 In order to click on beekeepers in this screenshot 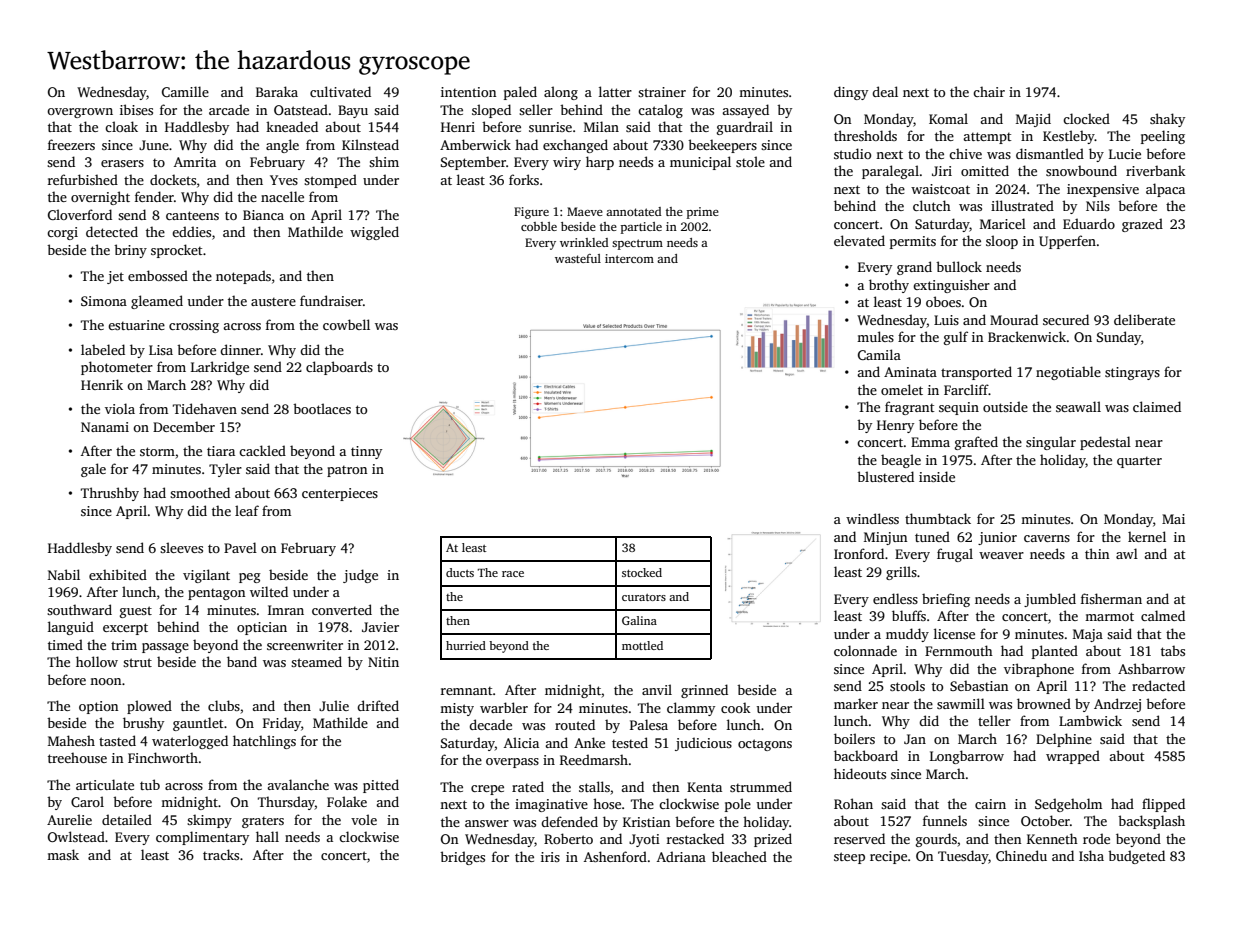, I will do `click(722, 146)`.
